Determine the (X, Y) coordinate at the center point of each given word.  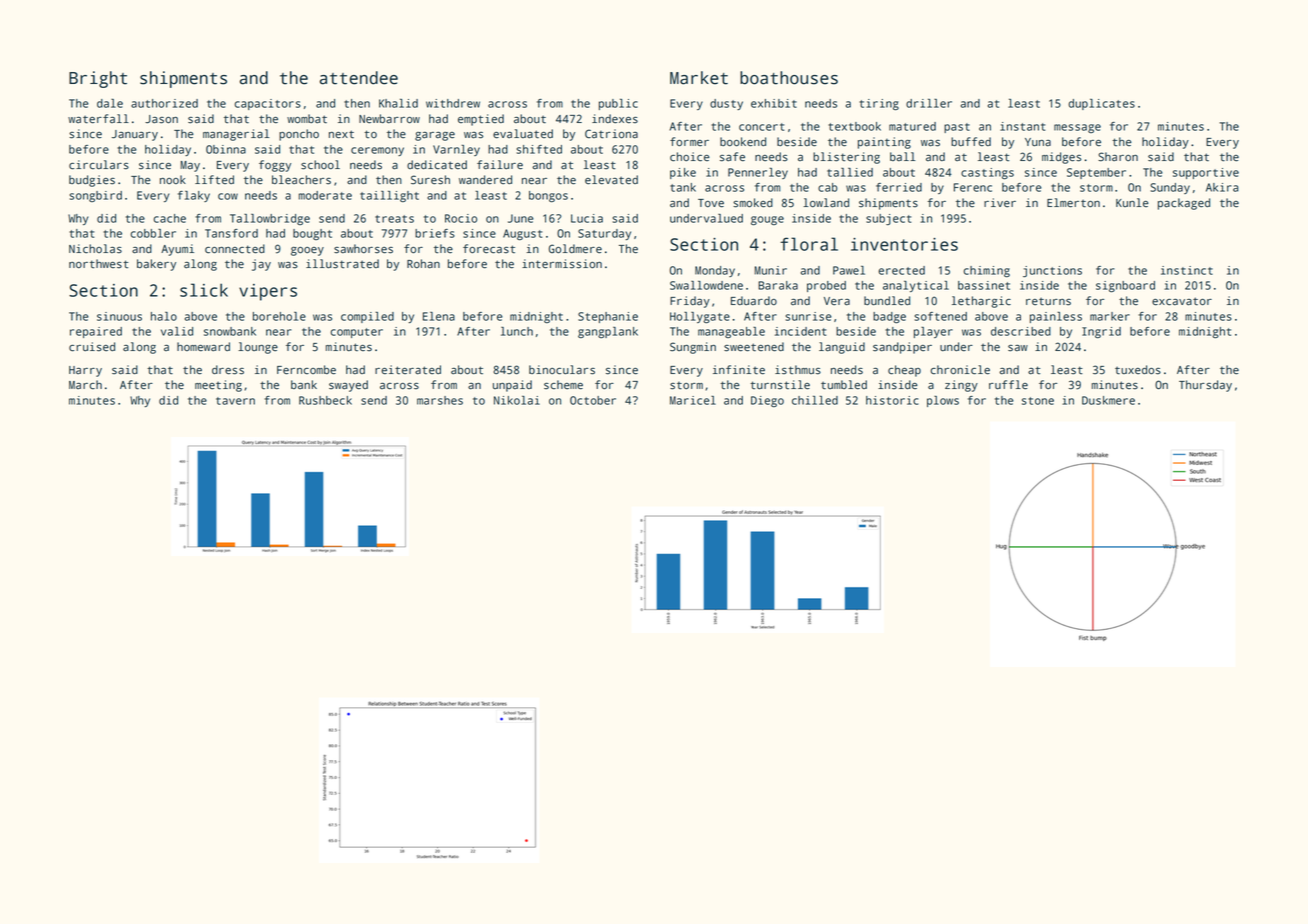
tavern (235, 401)
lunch (517, 331)
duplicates (1101, 104)
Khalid (398, 103)
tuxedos (1138, 370)
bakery (156, 265)
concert (761, 127)
